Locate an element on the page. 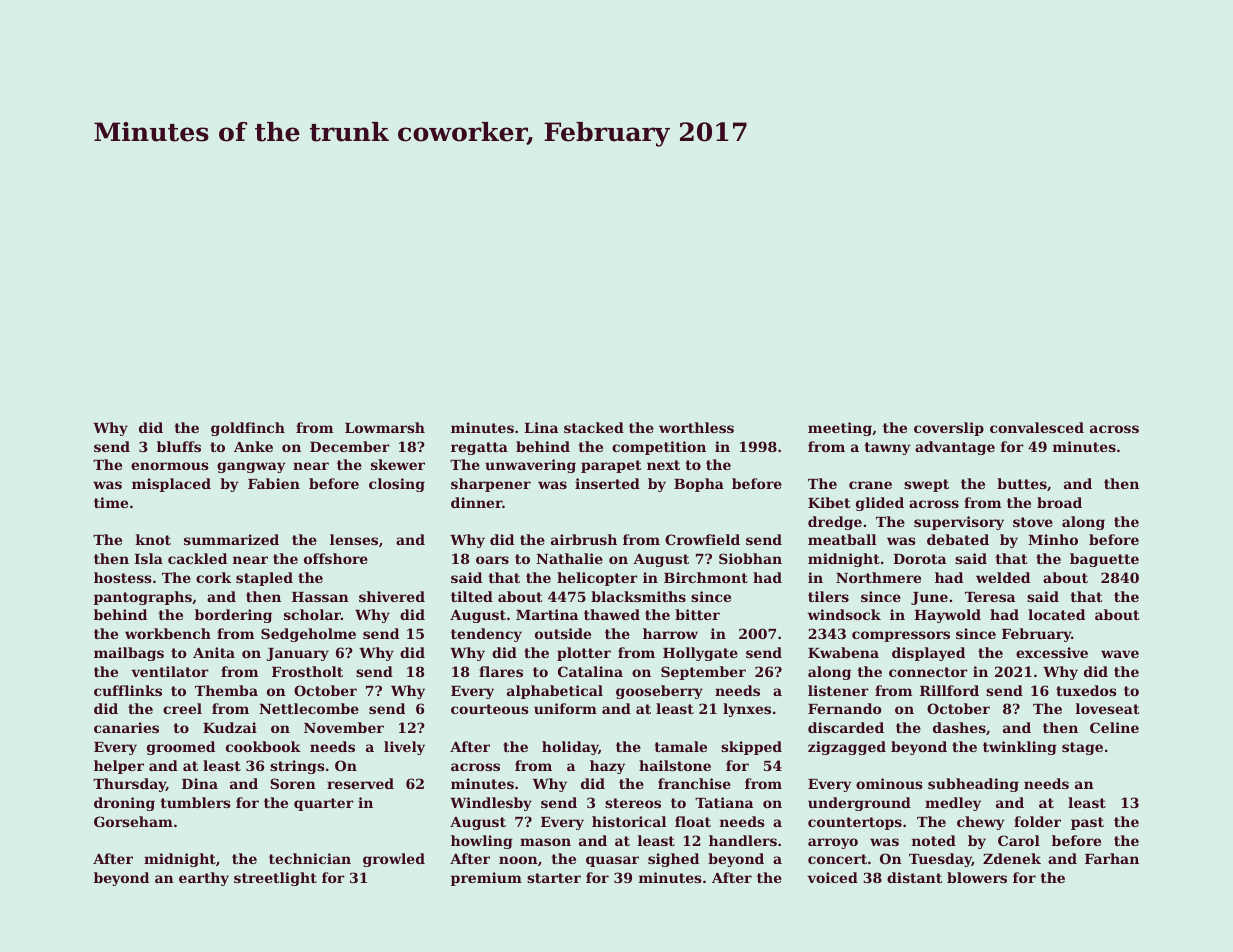 Image resolution: width=1233 pixels, height=952 pixels. supervisory is located at coordinates (959, 523).
